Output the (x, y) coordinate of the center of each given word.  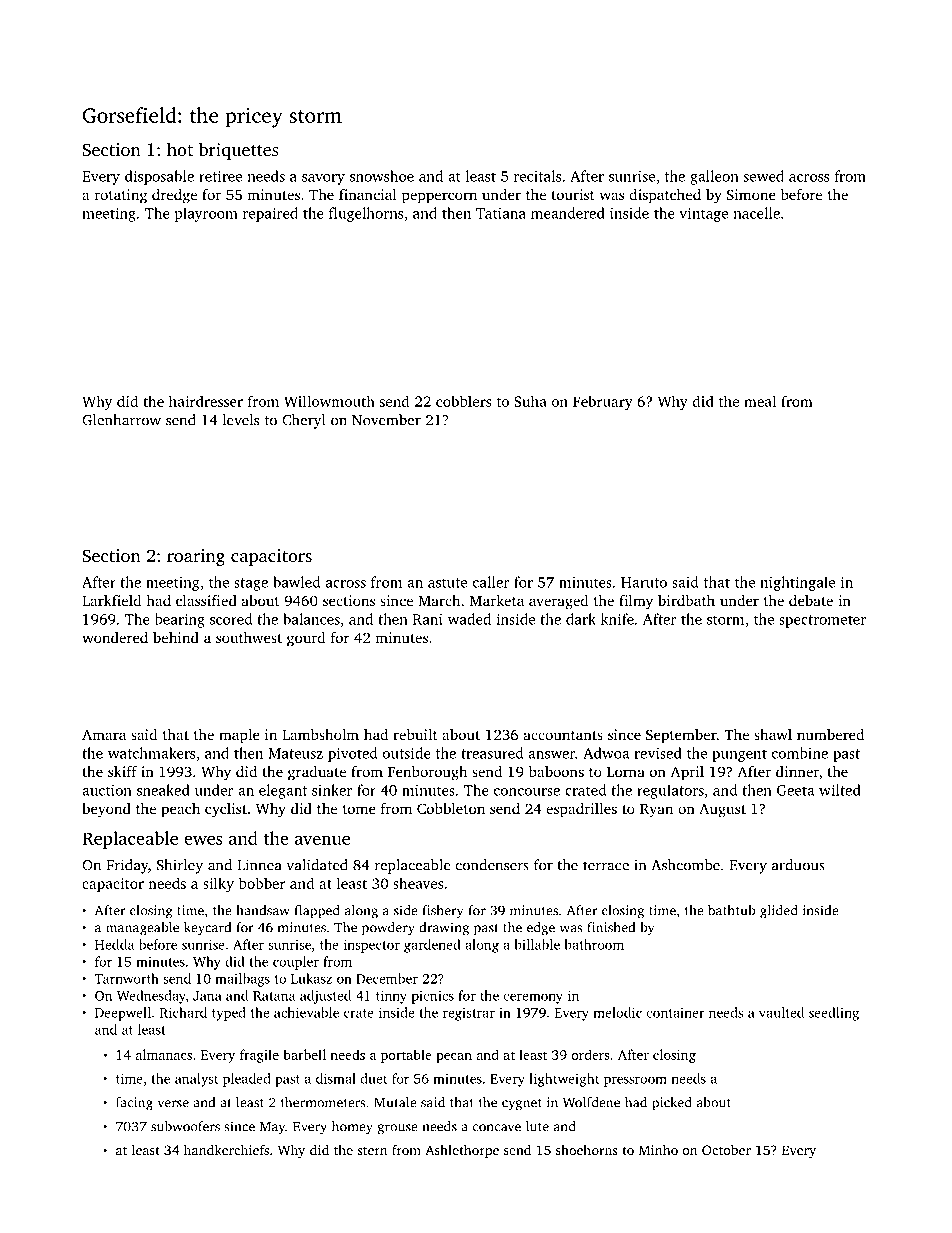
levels (241, 420)
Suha (530, 401)
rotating (121, 196)
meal (760, 401)
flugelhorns (366, 214)
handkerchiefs (226, 1149)
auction (107, 790)
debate (811, 600)
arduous (798, 865)
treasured (492, 753)
